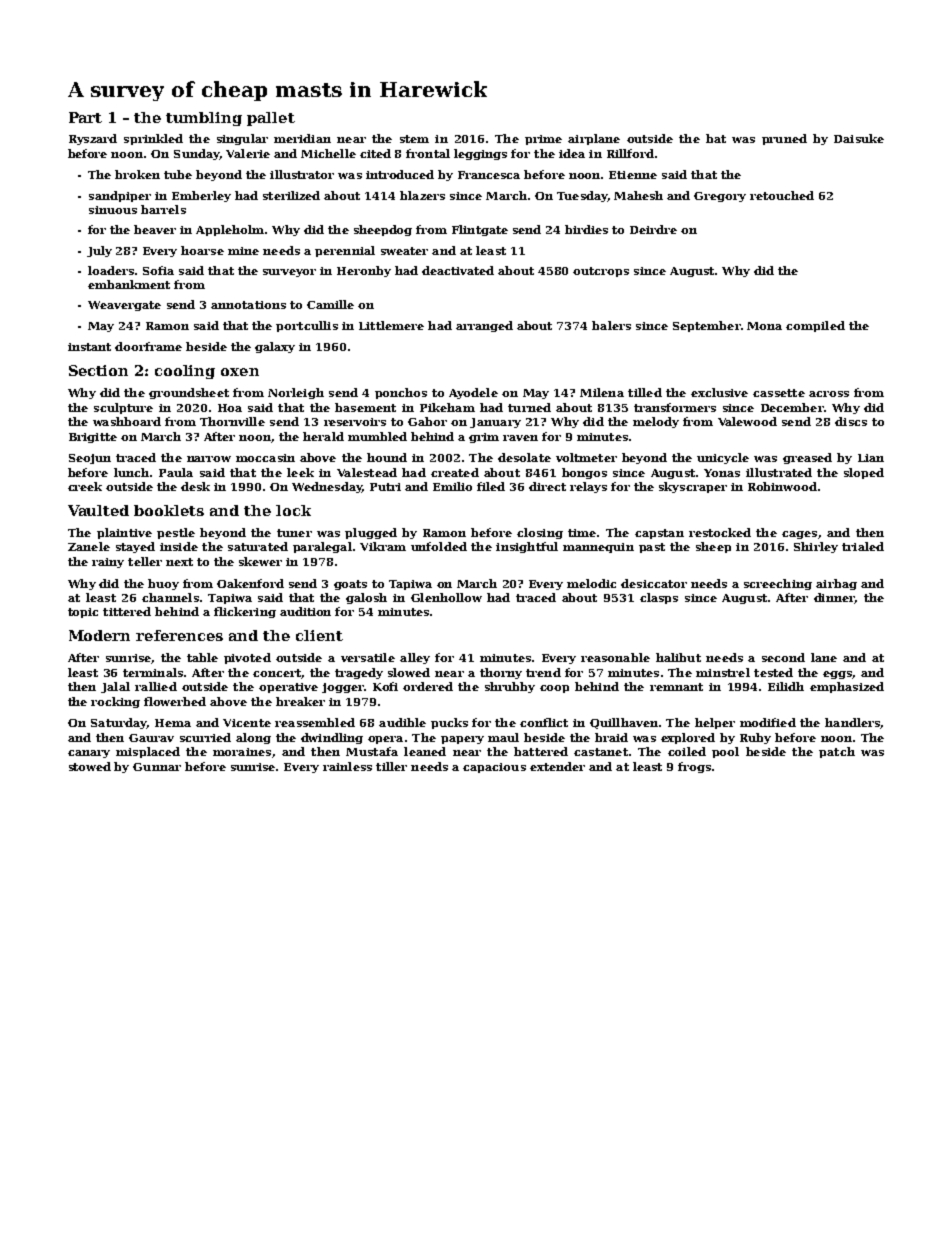  What do you see at coordinates (494, 768) in the page?
I see `capacious` at bounding box center [494, 768].
